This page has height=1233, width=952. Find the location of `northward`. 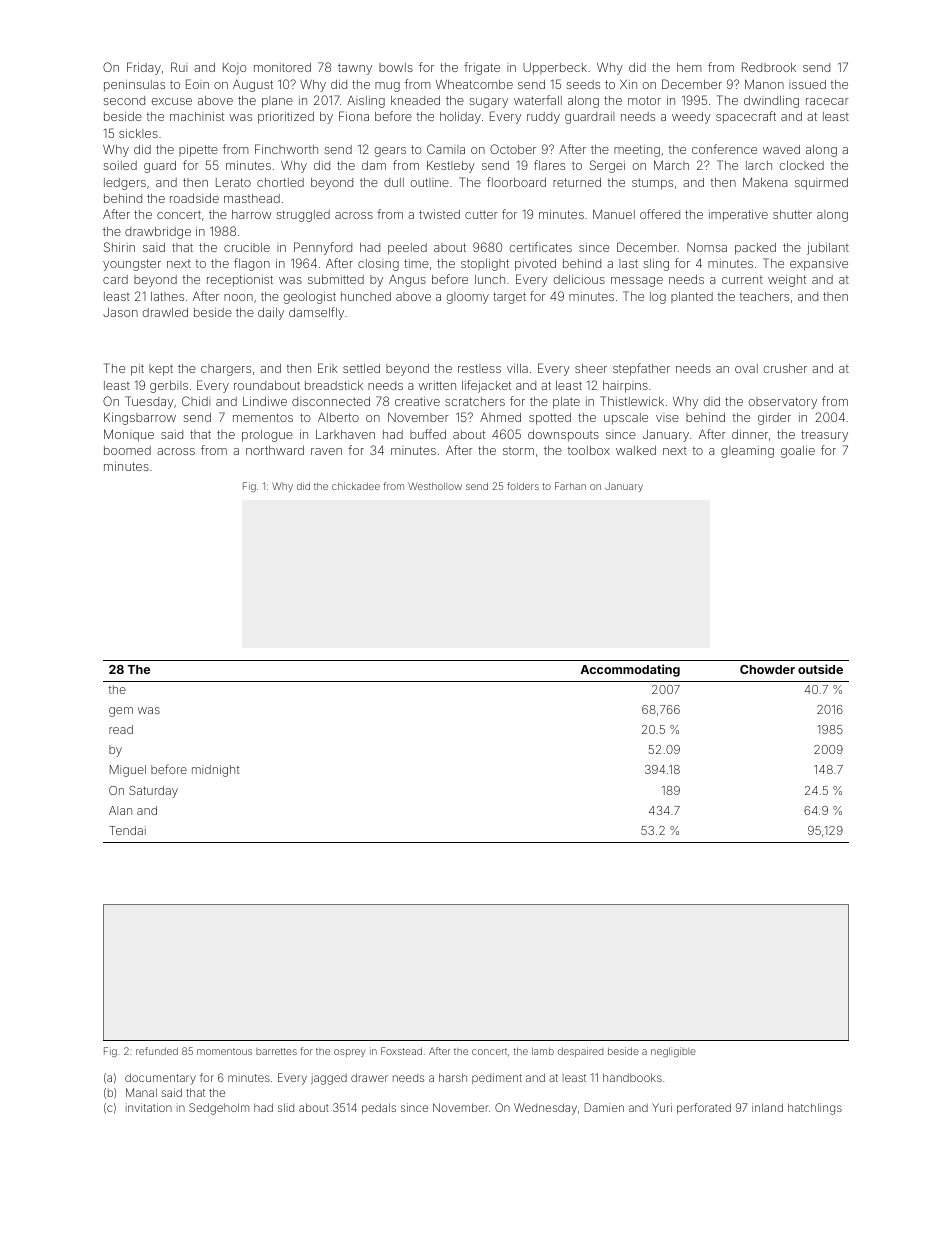

northward is located at coordinates (275, 450).
